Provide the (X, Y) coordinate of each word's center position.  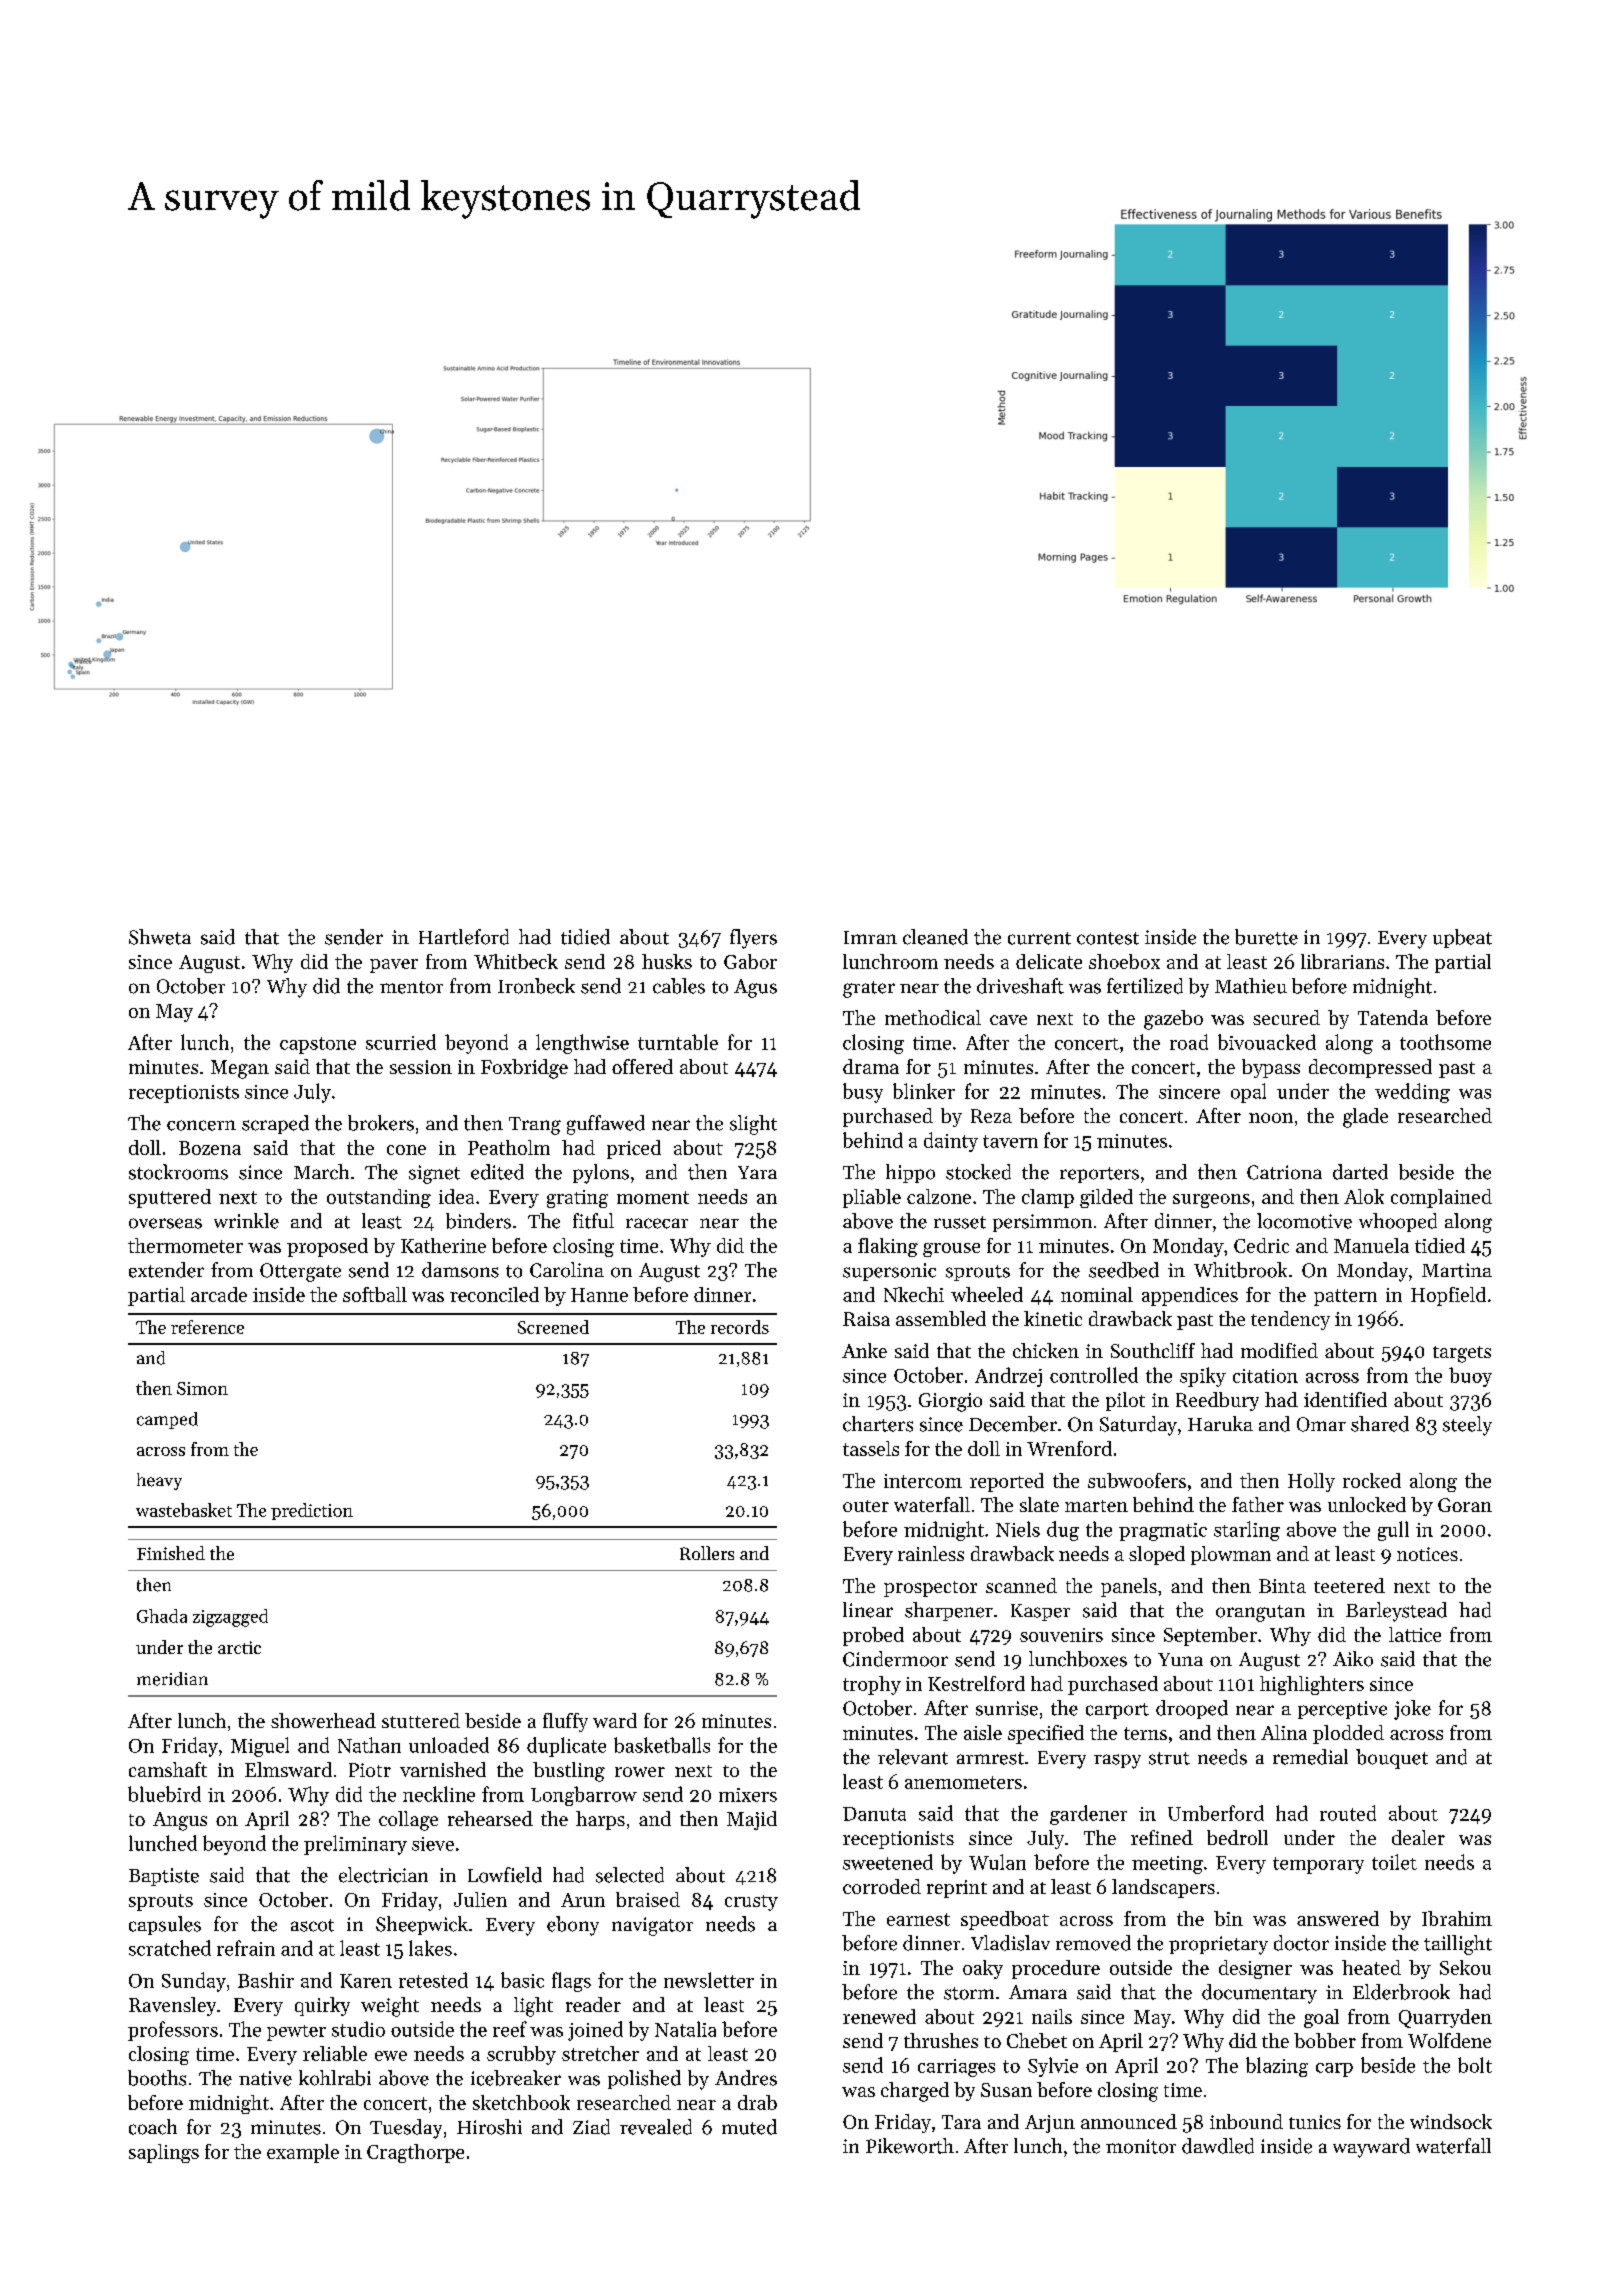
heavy (159, 1481)
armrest (990, 1758)
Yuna (1180, 1659)
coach (153, 2127)
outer (866, 1506)
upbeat (1462, 938)
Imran (870, 937)
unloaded (449, 1745)
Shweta (160, 937)
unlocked (1367, 1504)
